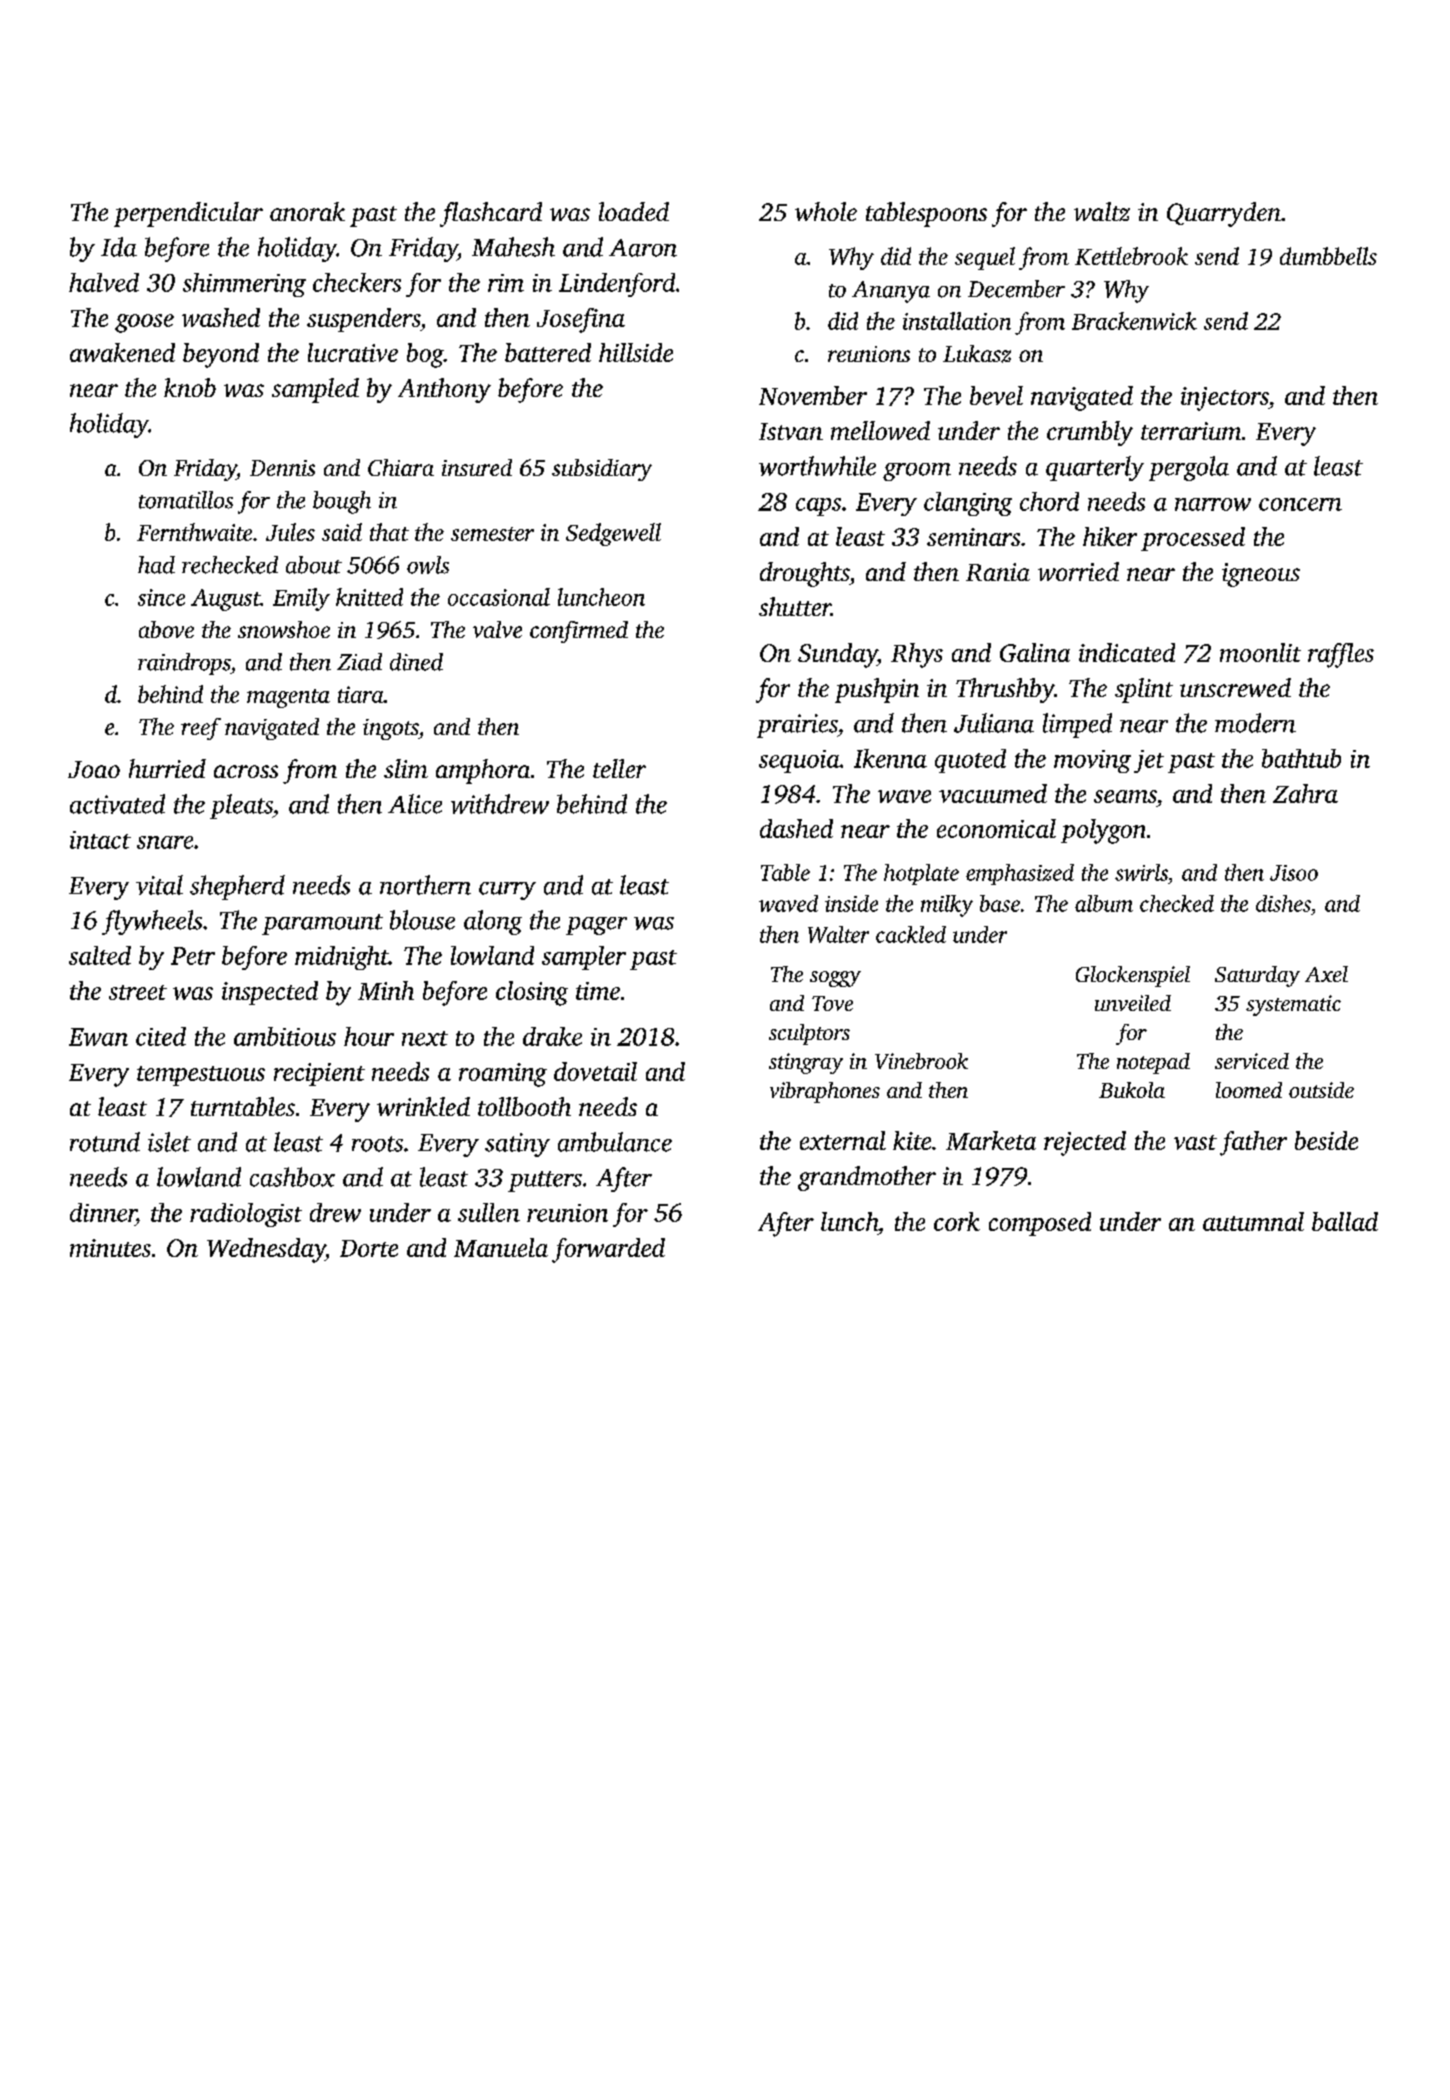 The height and width of the image is (2100, 1450). Describe the element at coordinates (1255, 723) in the image. I see `modern` at that location.
